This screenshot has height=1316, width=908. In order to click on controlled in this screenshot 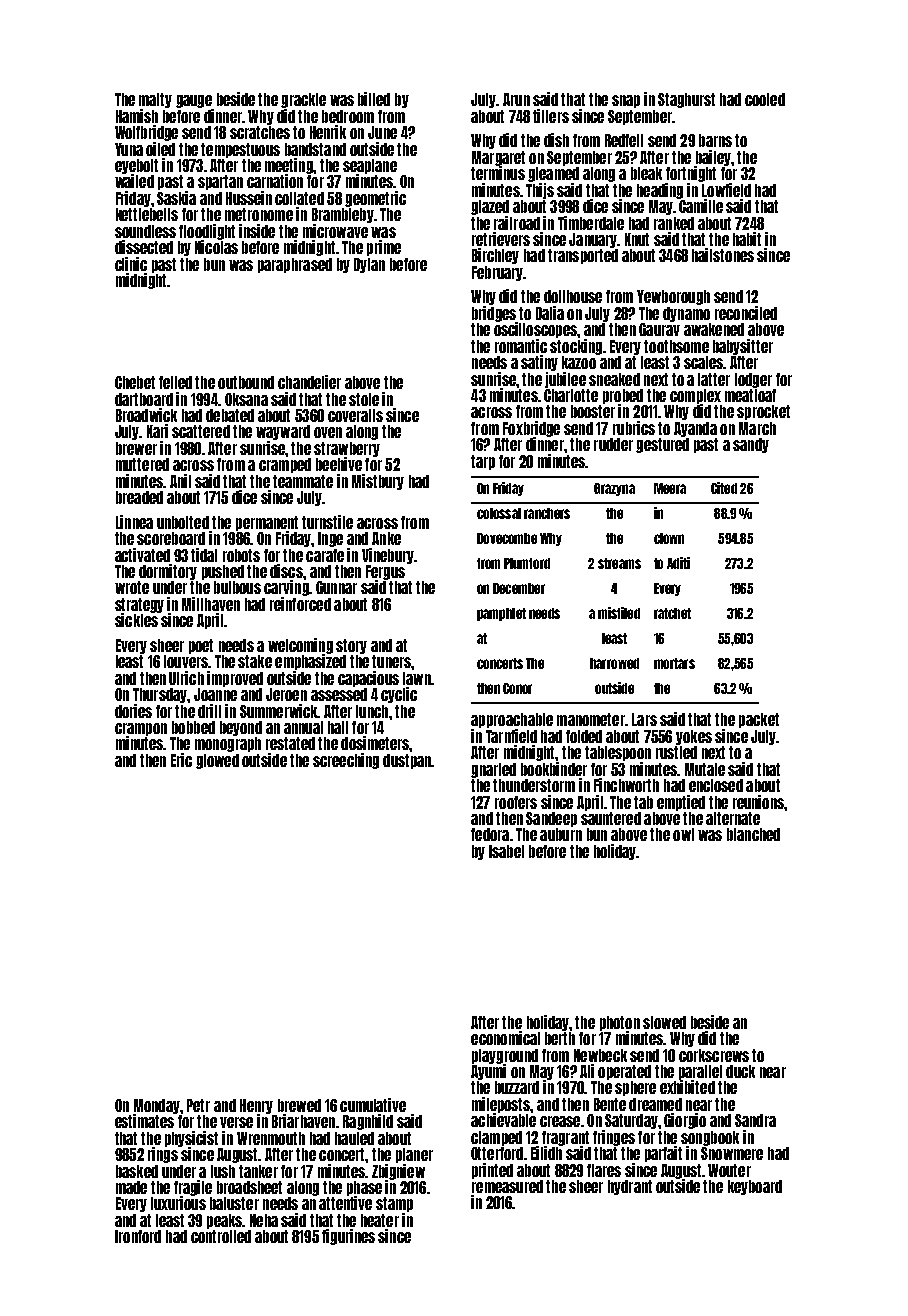, I will do `click(221, 1236)`.
